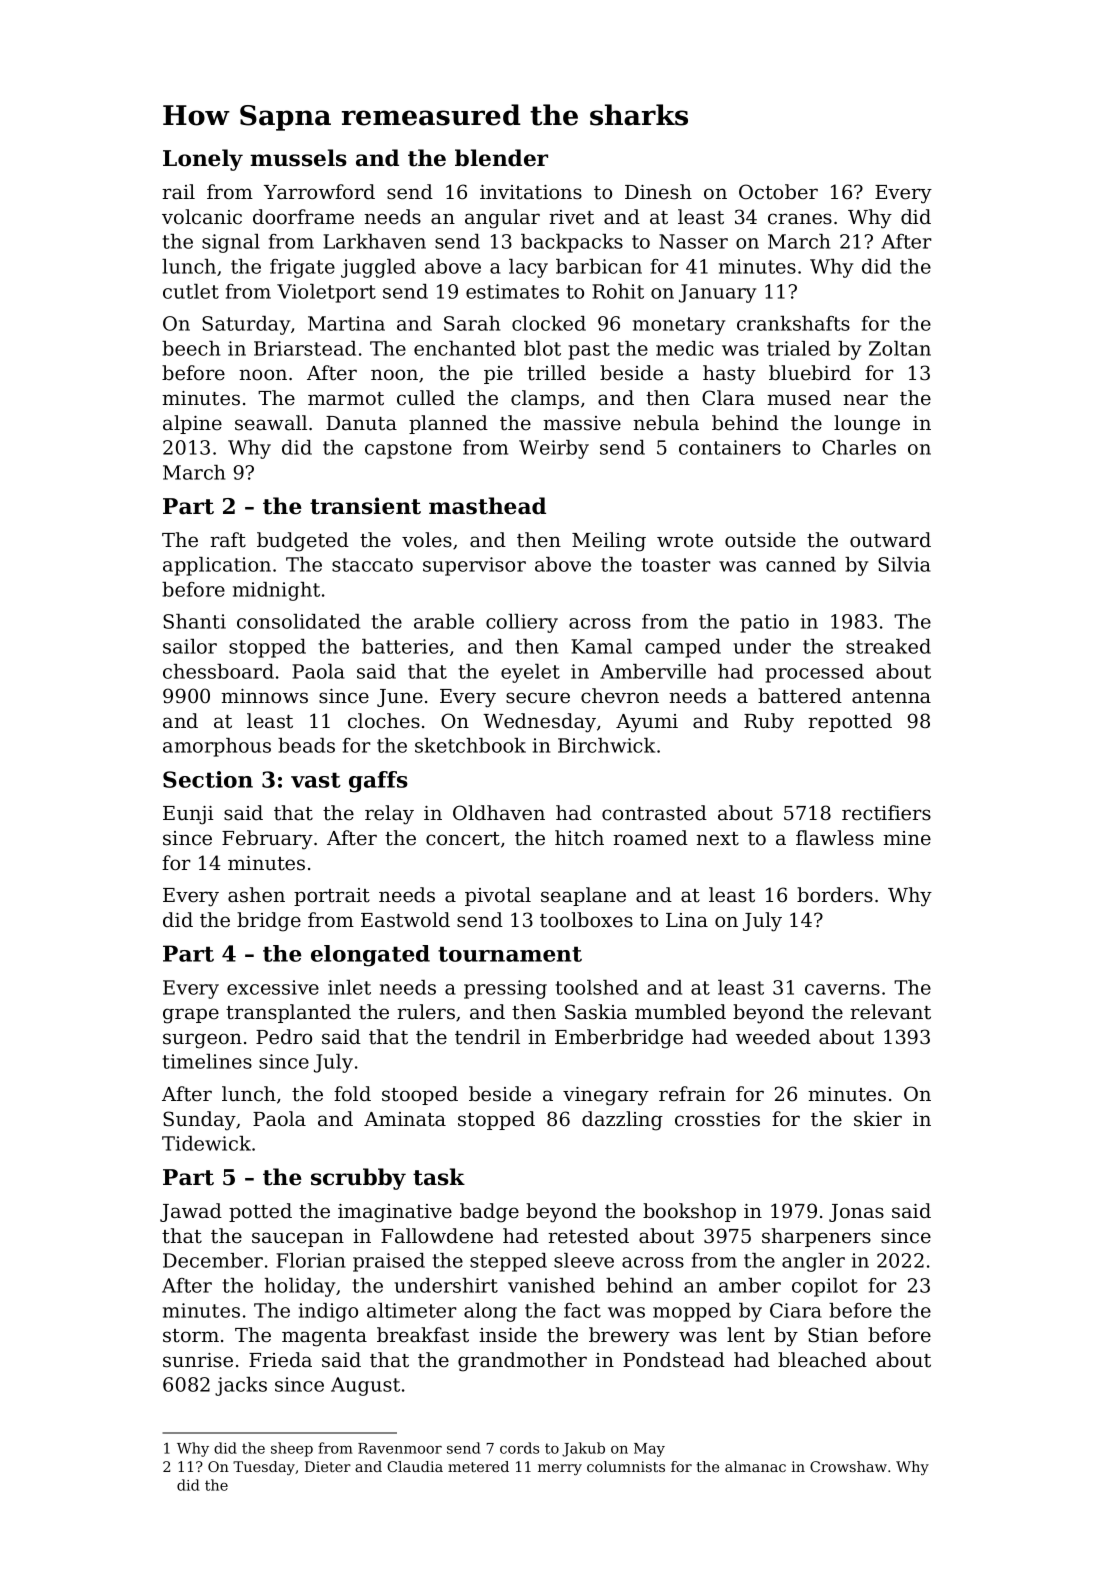  What do you see at coordinates (298, 158) in the page?
I see `mussels` at bounding box center [298, 158].
